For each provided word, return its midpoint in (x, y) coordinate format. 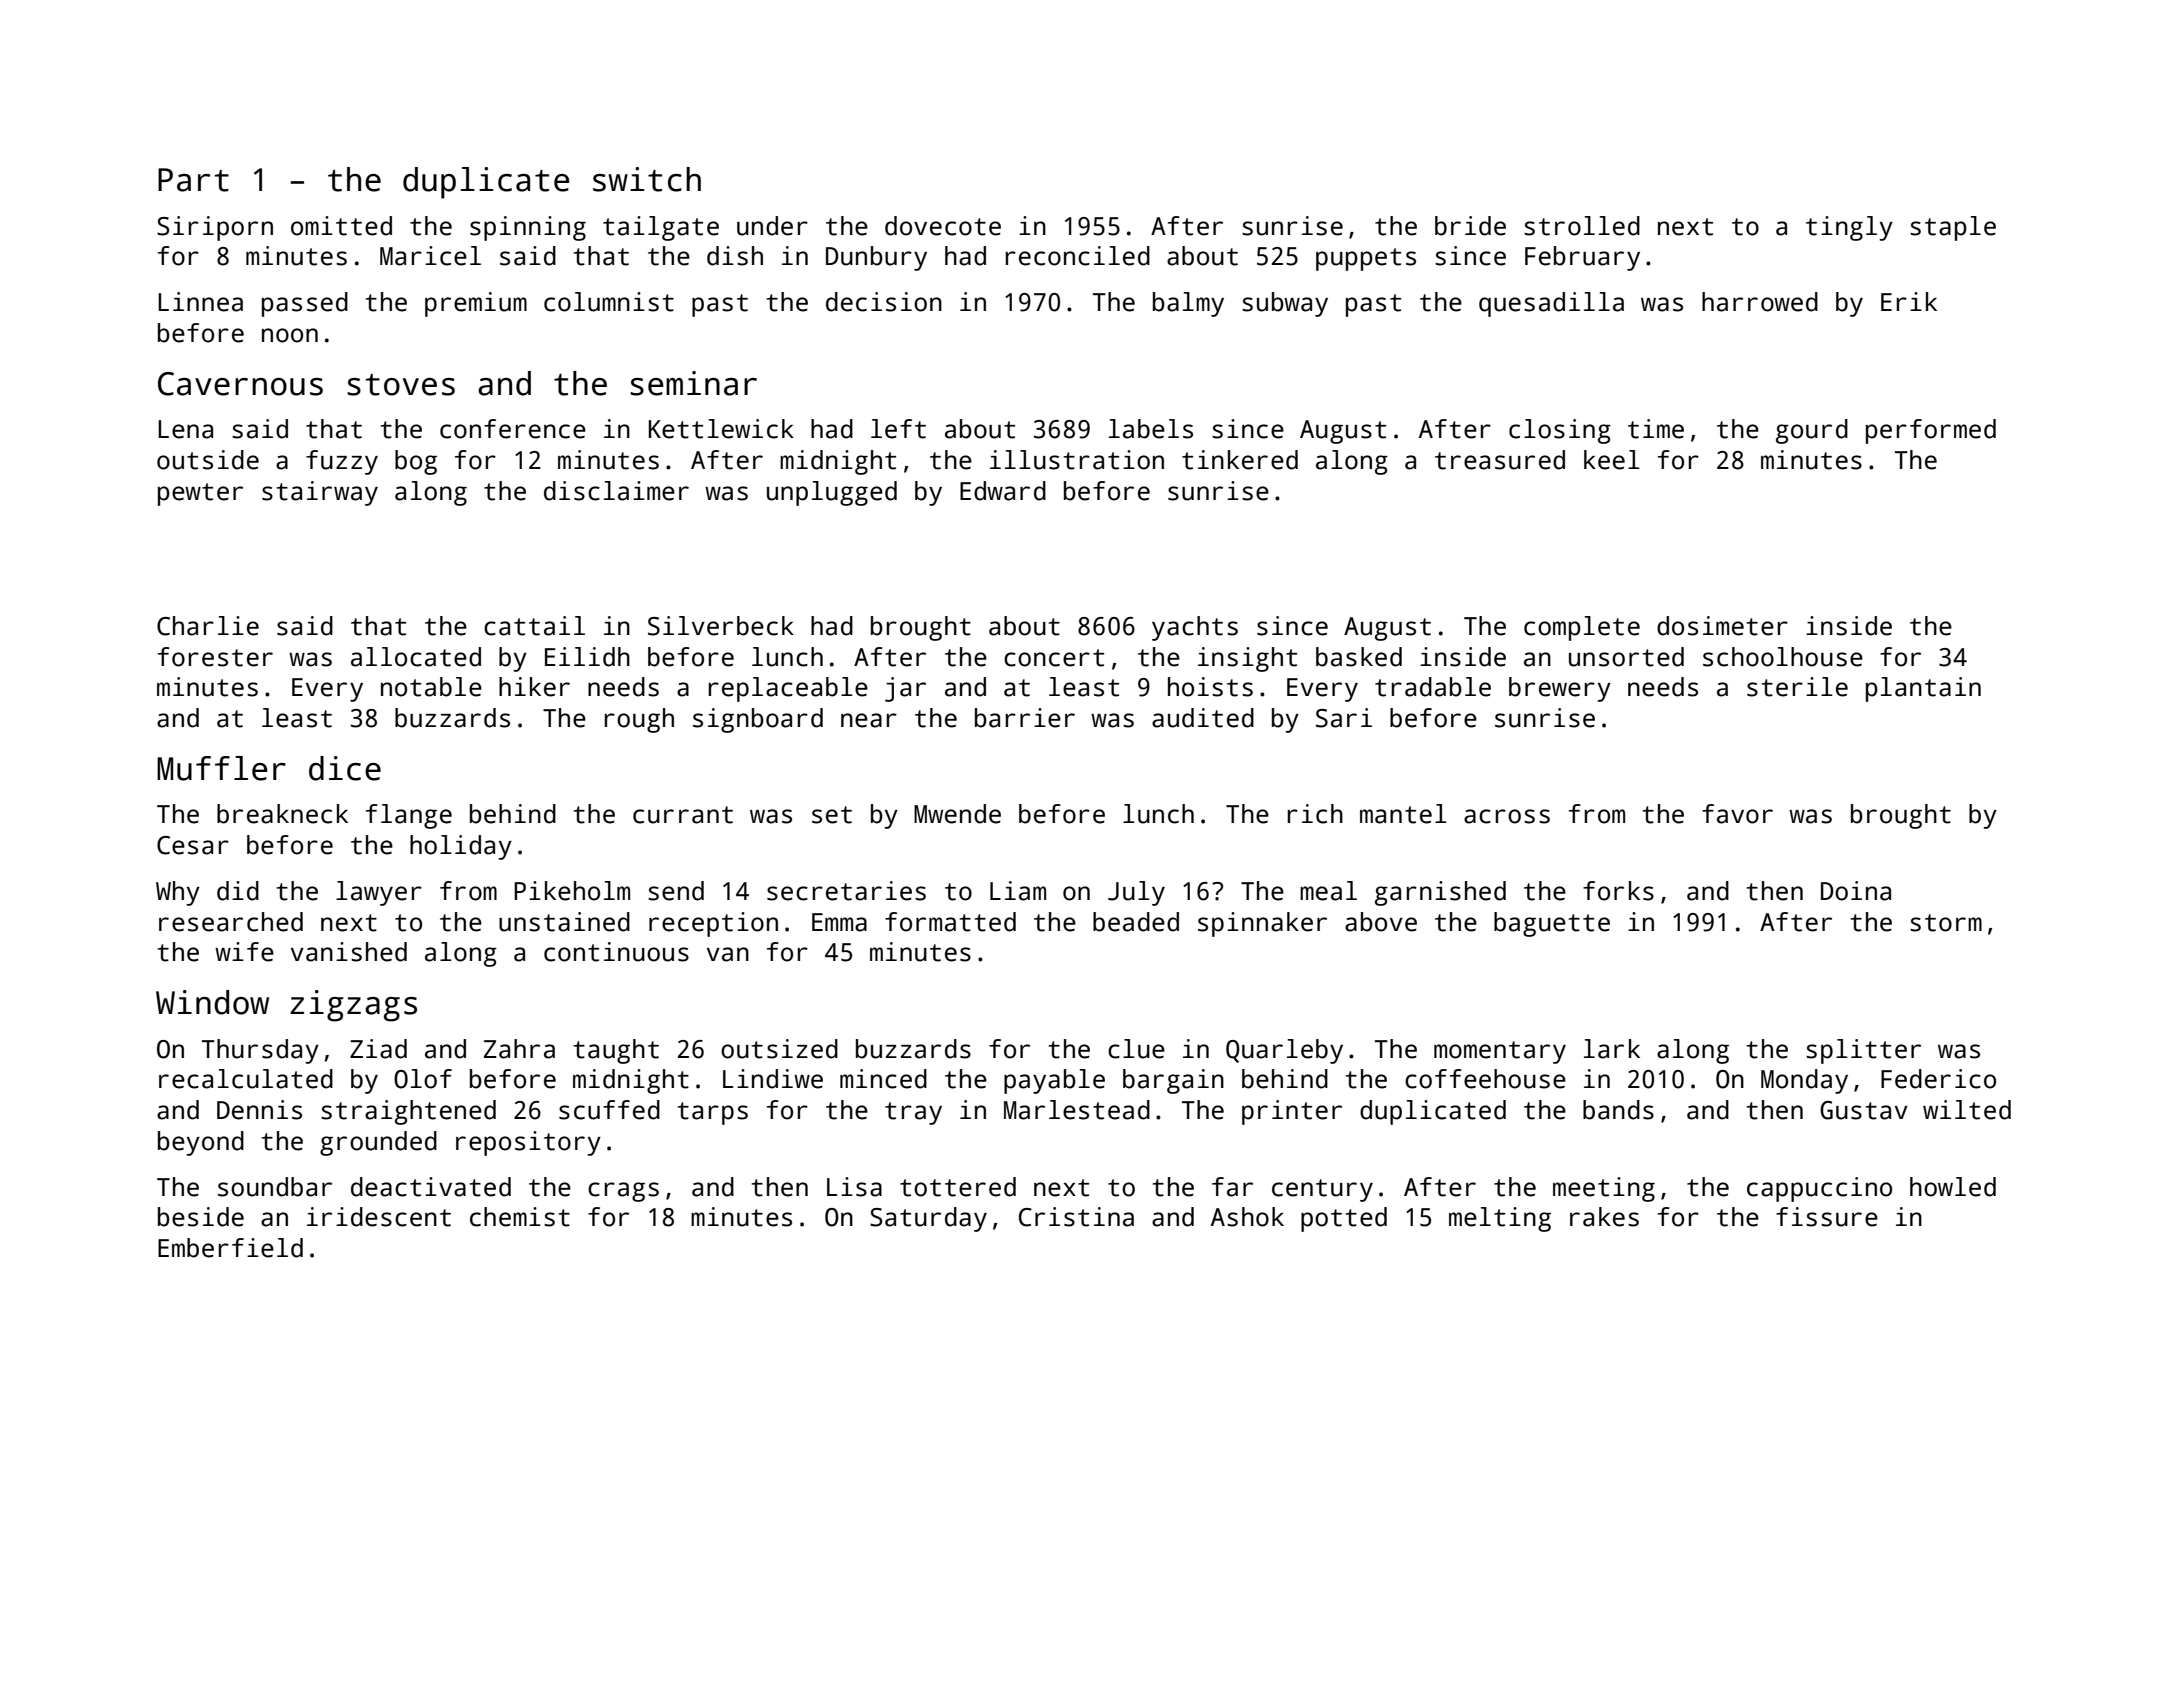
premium (476, 304)
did (238, 891)
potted (1344, 1219)
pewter (200, 494)
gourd (1812, 431)
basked (1359, 657)
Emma (839, 922)
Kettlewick (721, 429)
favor (1737, 814)
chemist (520, 1217)
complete (1582, 628)
